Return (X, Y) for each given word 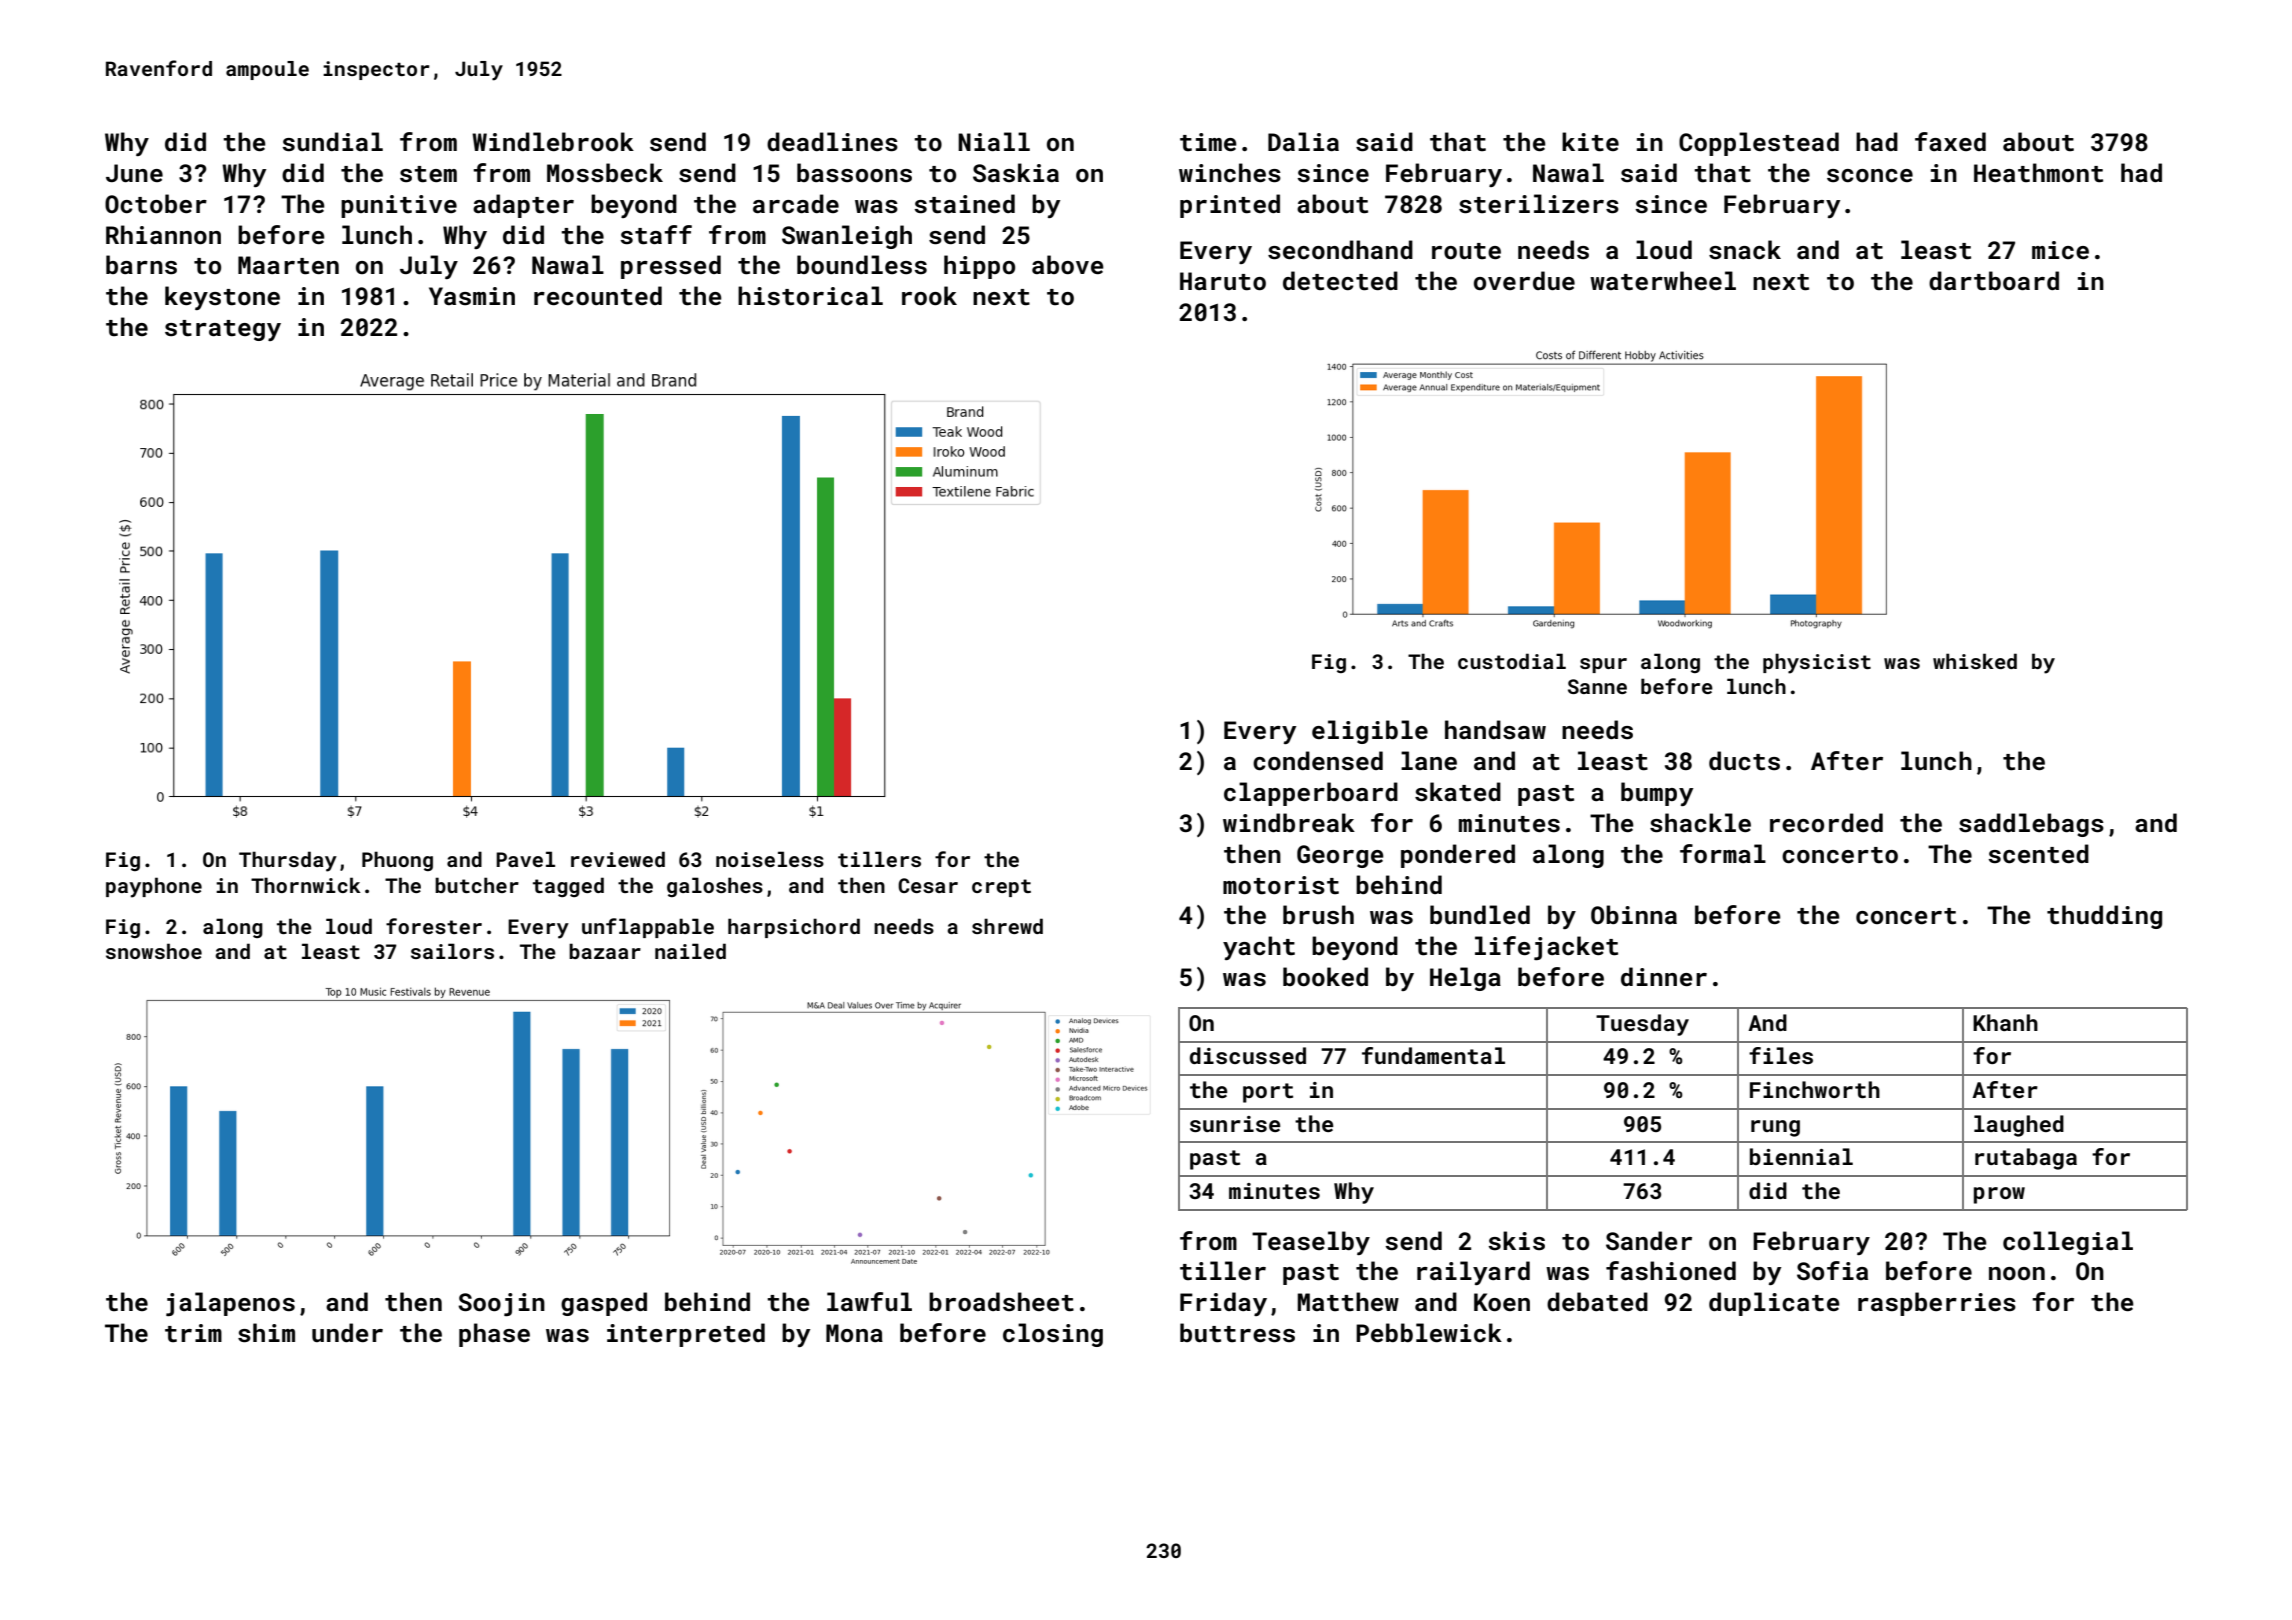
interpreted (686, 1335)
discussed (1248, 1055)
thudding (2104, 917)
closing (1053, 1335)
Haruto (1223, 281)
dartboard (1994, 280)
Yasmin (472, 296)
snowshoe (154, 951)
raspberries (1937, 1304)
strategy (223, 330)
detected (1340, 281)
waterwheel (1663, 280)
